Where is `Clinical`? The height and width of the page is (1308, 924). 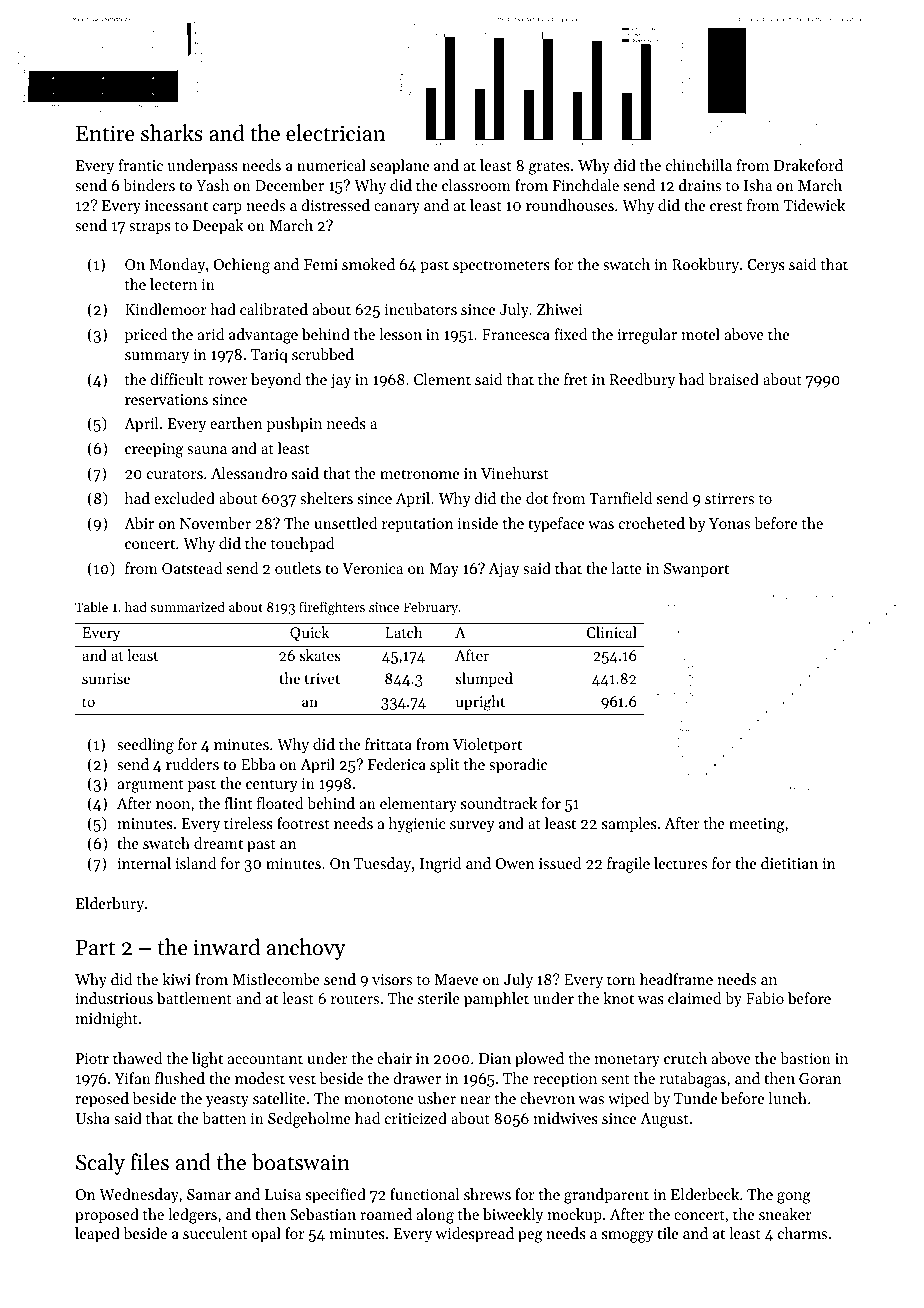 Clinical is located at coordinates (612, 632).
